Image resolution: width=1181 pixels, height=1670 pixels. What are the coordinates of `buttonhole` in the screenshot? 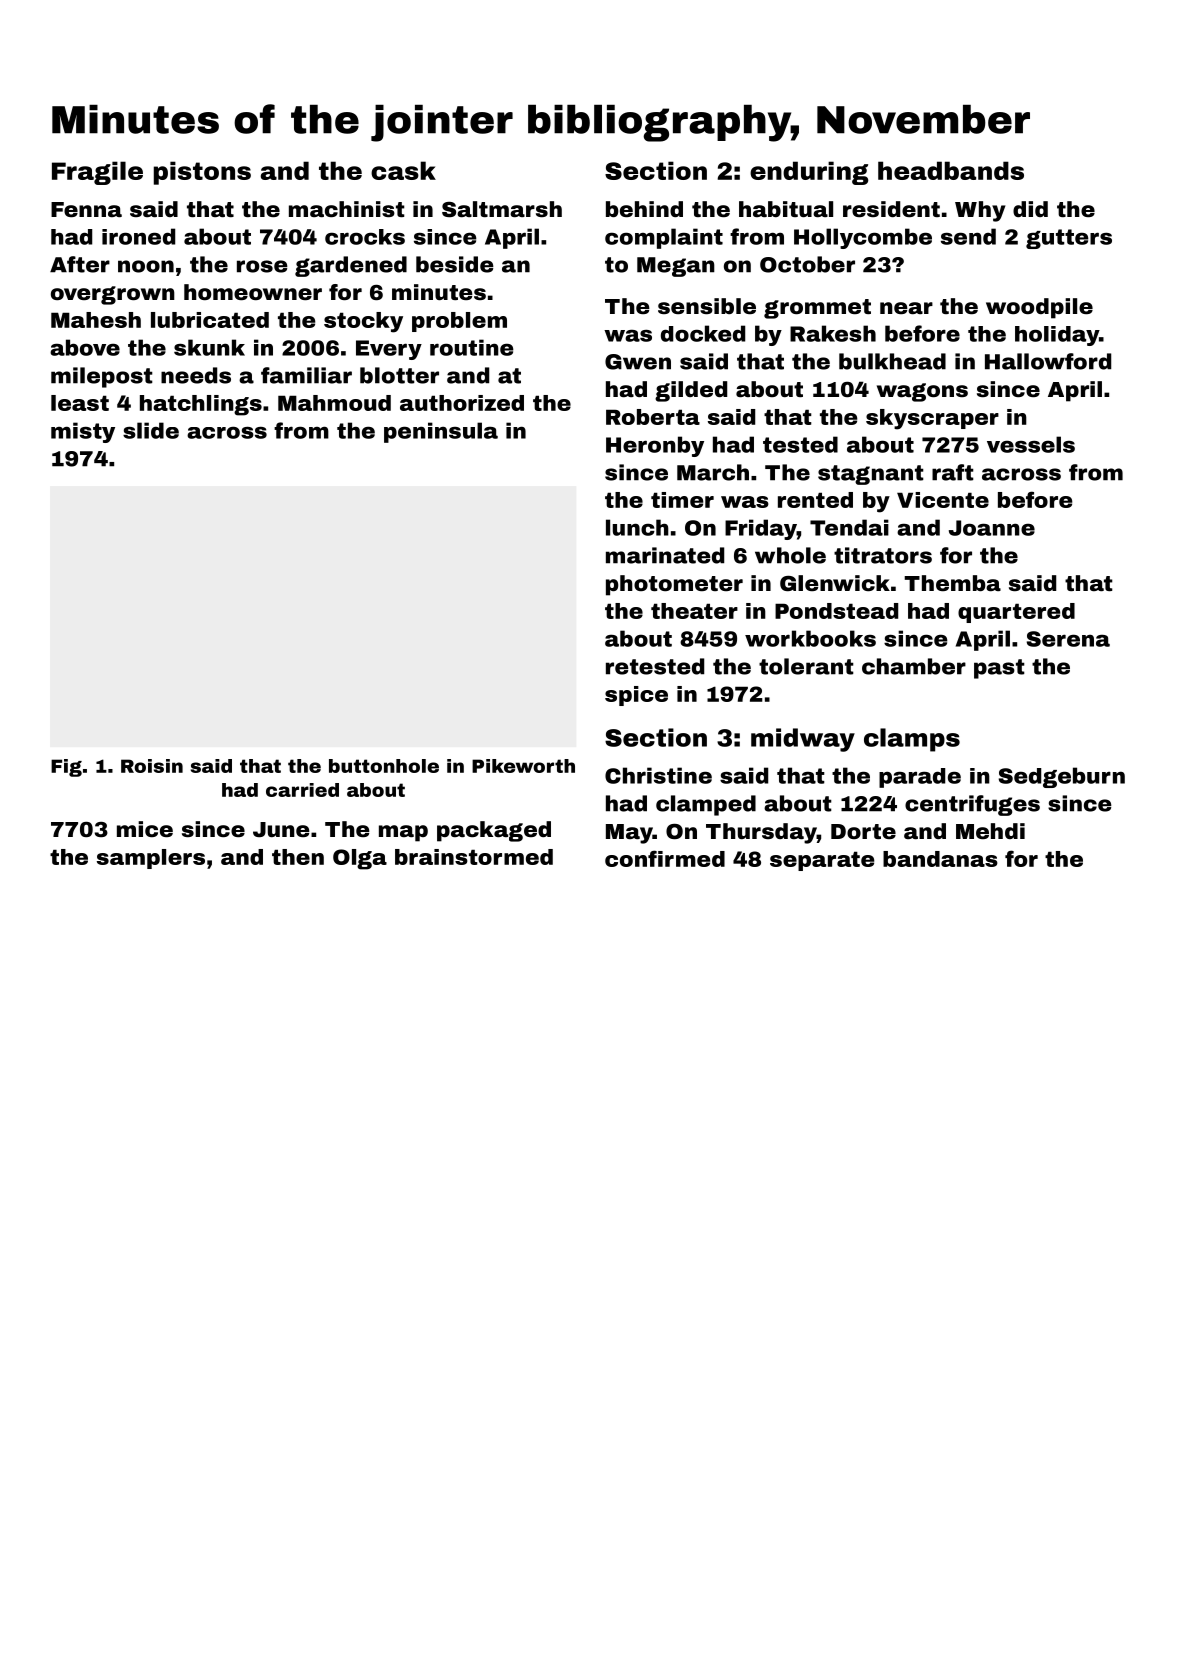 It's located at (384, 766).
